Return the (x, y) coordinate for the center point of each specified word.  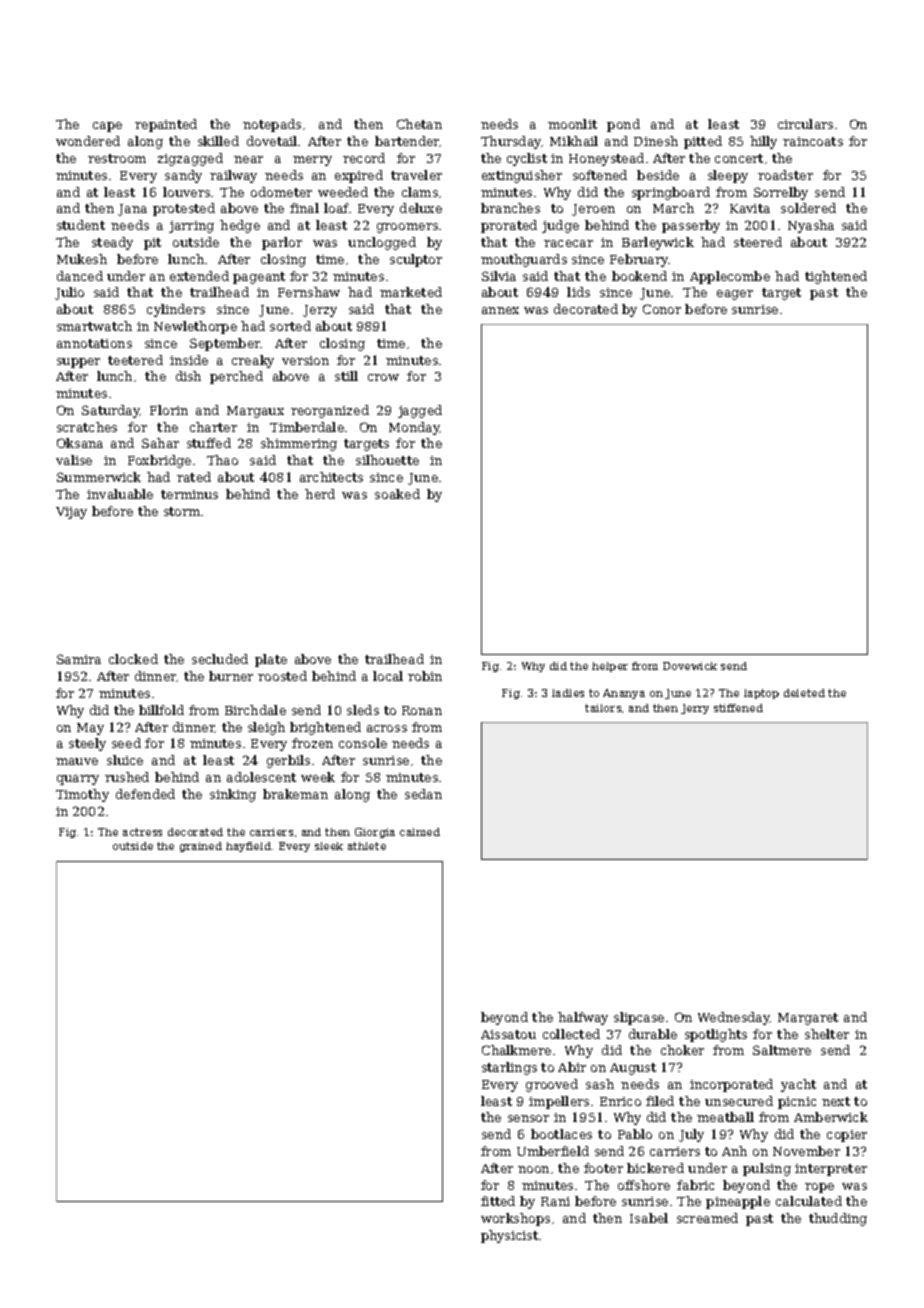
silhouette (387, 460)
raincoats (813, 141)
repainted (166, 125)
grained (201, 847)
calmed (420, 832)
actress (142, 832)
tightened (836, 277)
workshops (515, 1219)
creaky (253, 361)
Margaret (808, 1019)
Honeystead (606, 159)
